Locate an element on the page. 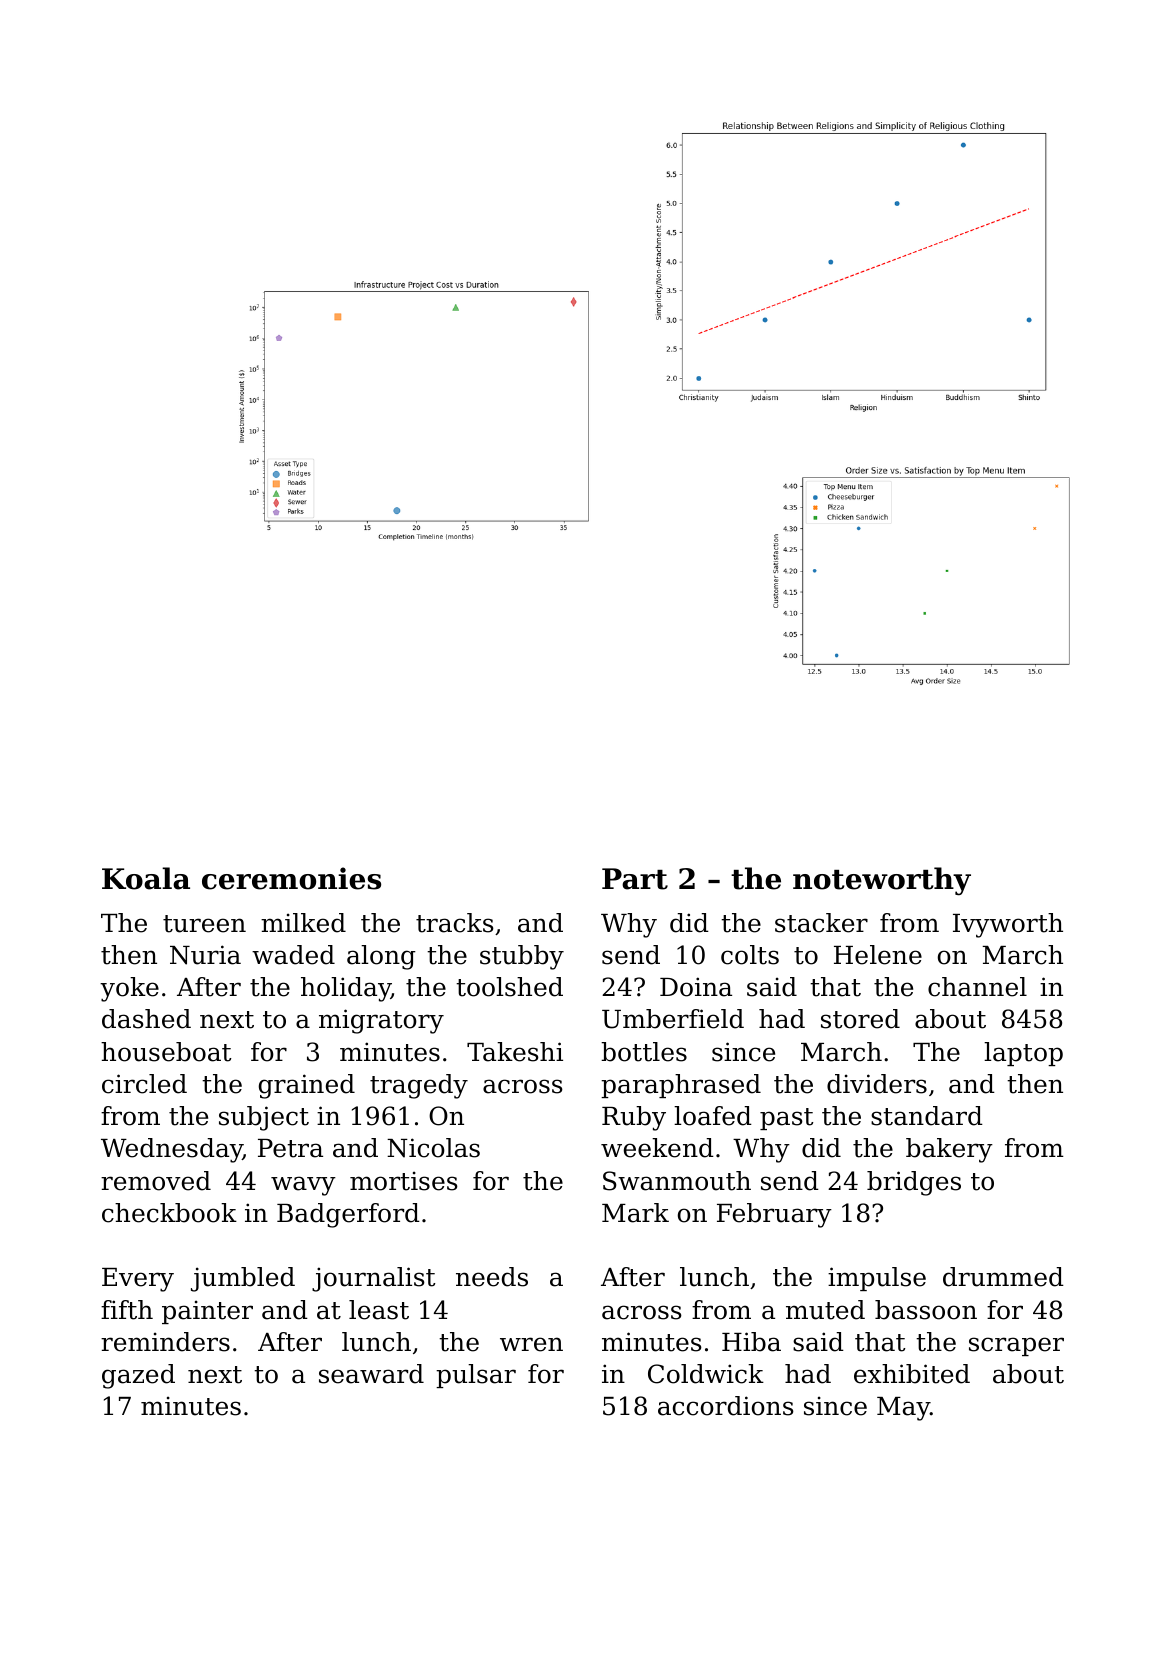  noteworthy is located at coordinates (882, 881).
